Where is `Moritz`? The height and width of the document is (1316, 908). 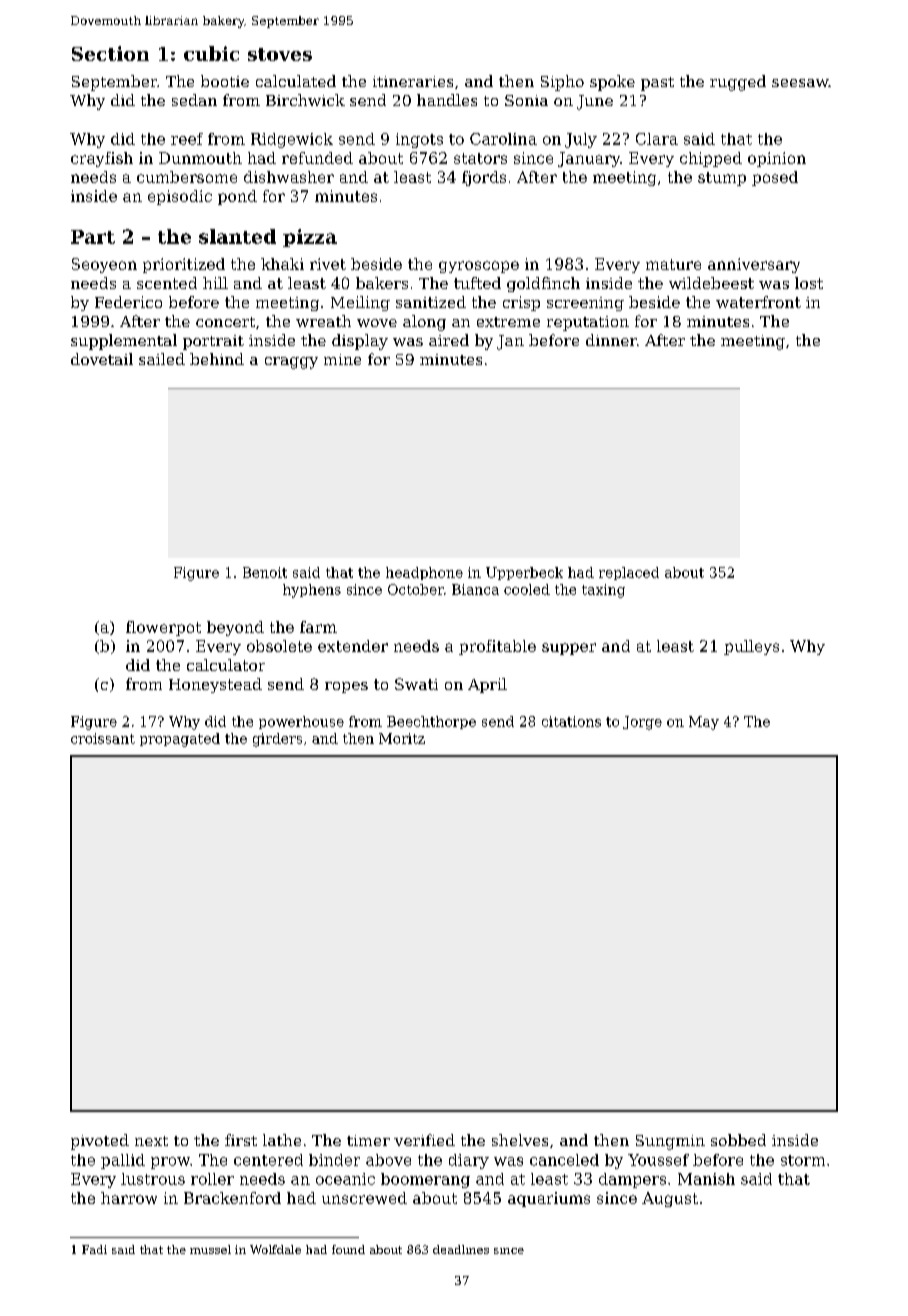 Moritz is located at coordinates (402, 738).
